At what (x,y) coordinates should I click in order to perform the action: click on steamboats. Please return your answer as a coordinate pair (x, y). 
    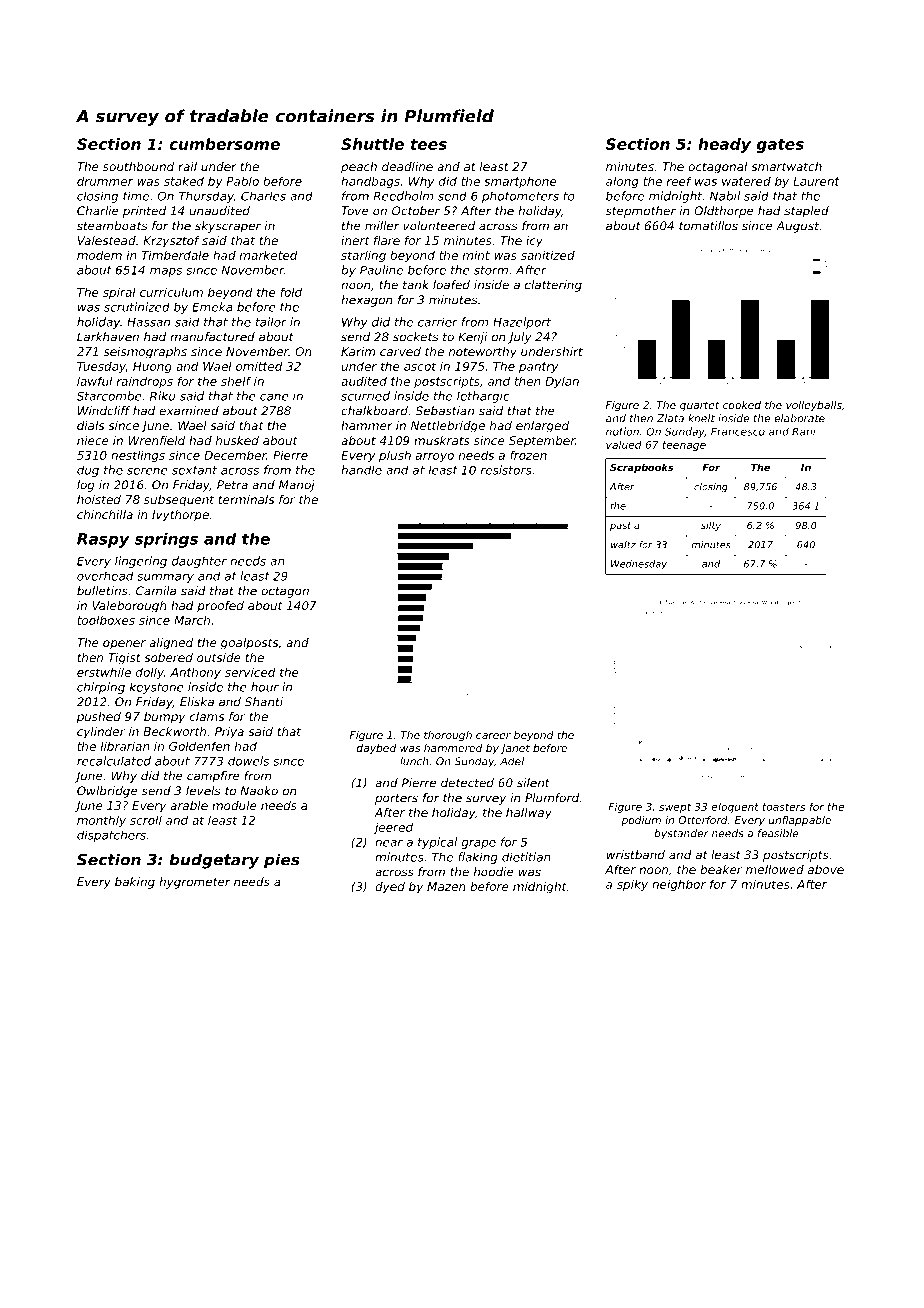
    Looking at the image, I should click on (112, 226).
